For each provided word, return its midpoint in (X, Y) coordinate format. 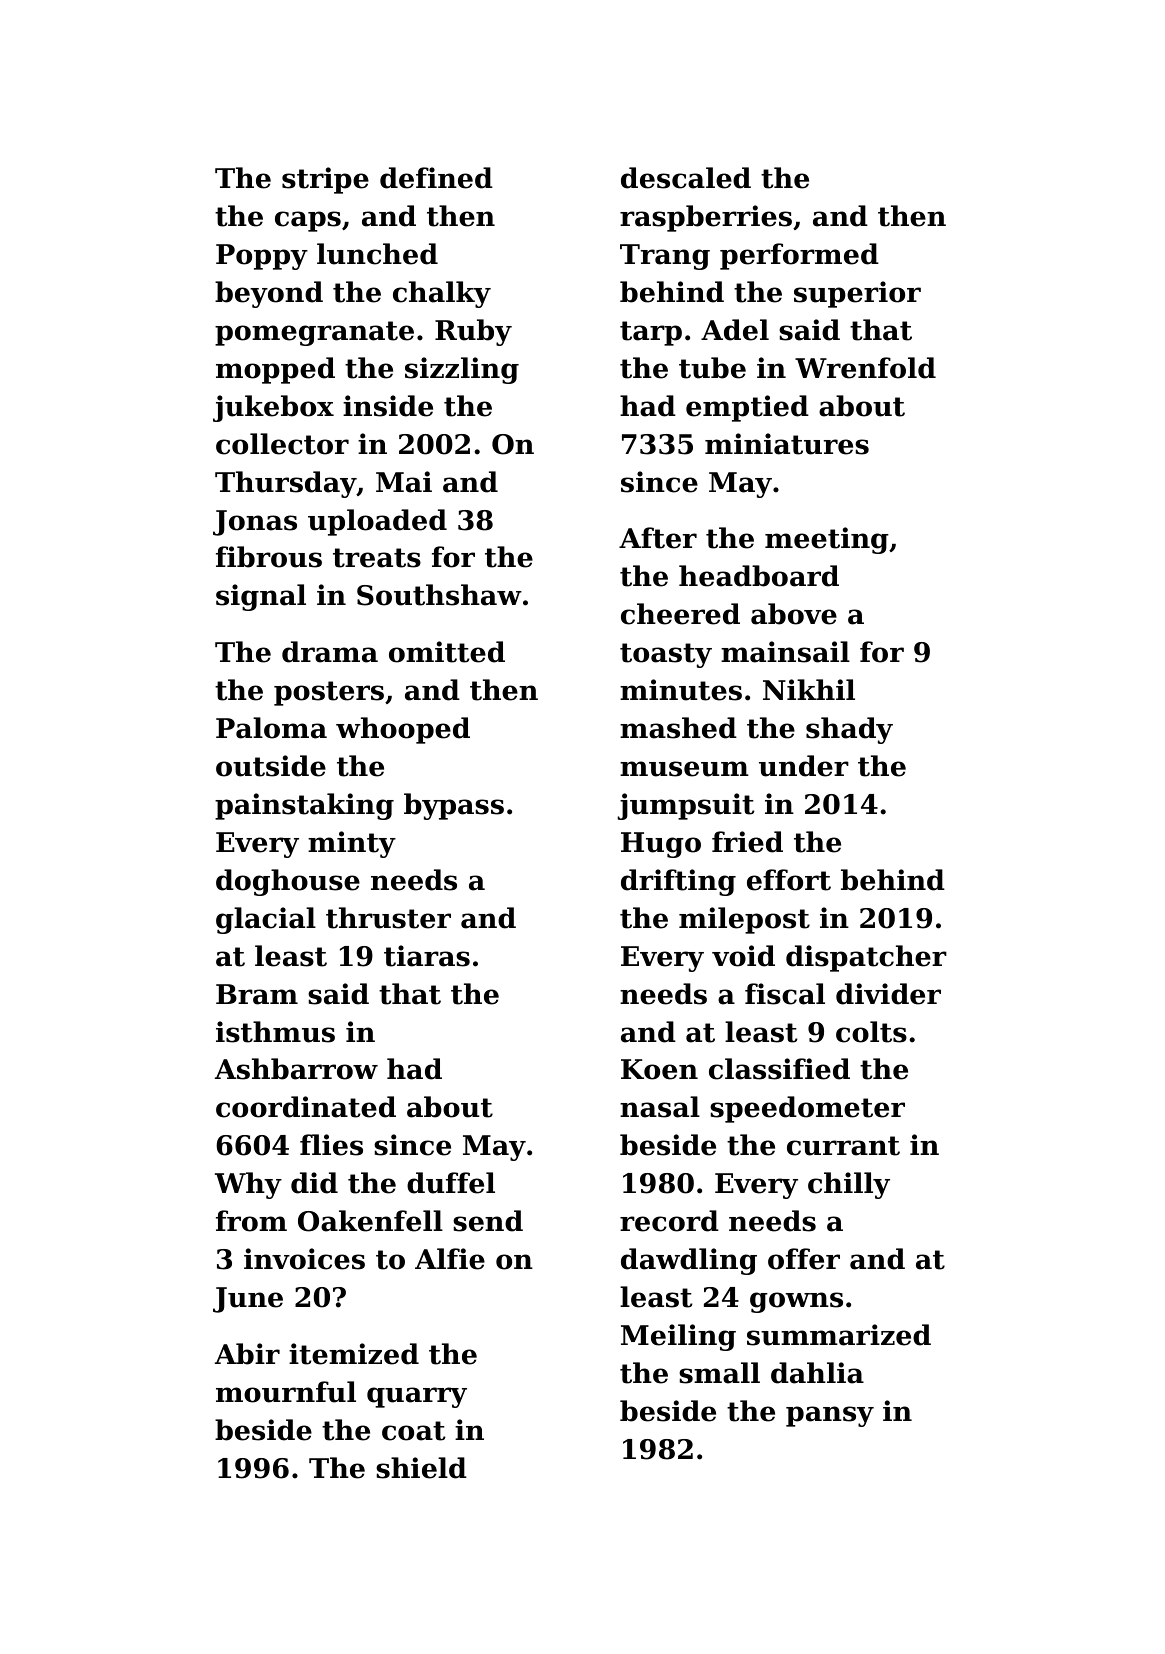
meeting (827, 540)
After (658, 538)
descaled (686, 178)
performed (799, 256)
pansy (830, 1416)
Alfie (450, 1259)
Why (248, 1185)
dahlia (817, 1373)
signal (261, 597)
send (488, 1221)
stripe (325, 180)
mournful (286, 1392)
